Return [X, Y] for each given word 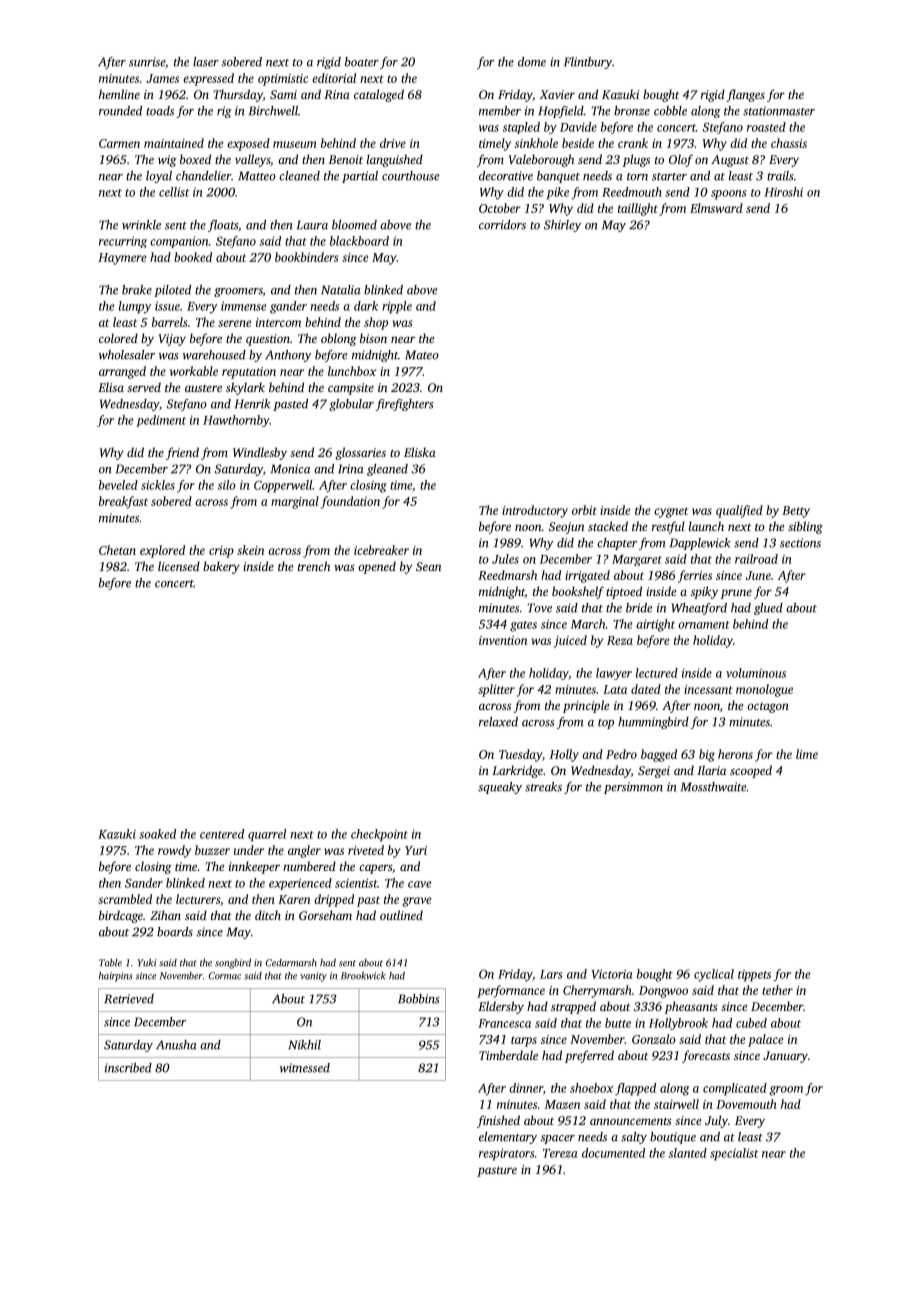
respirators [506, 1154]
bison [373, 338]
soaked [157, 834]
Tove [540, 608]
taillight [638, 209]
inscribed [128, 1068]
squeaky [500, 788]
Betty [796, 512]
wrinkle [141, 225]
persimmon [633, 788]
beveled [118, 485]
